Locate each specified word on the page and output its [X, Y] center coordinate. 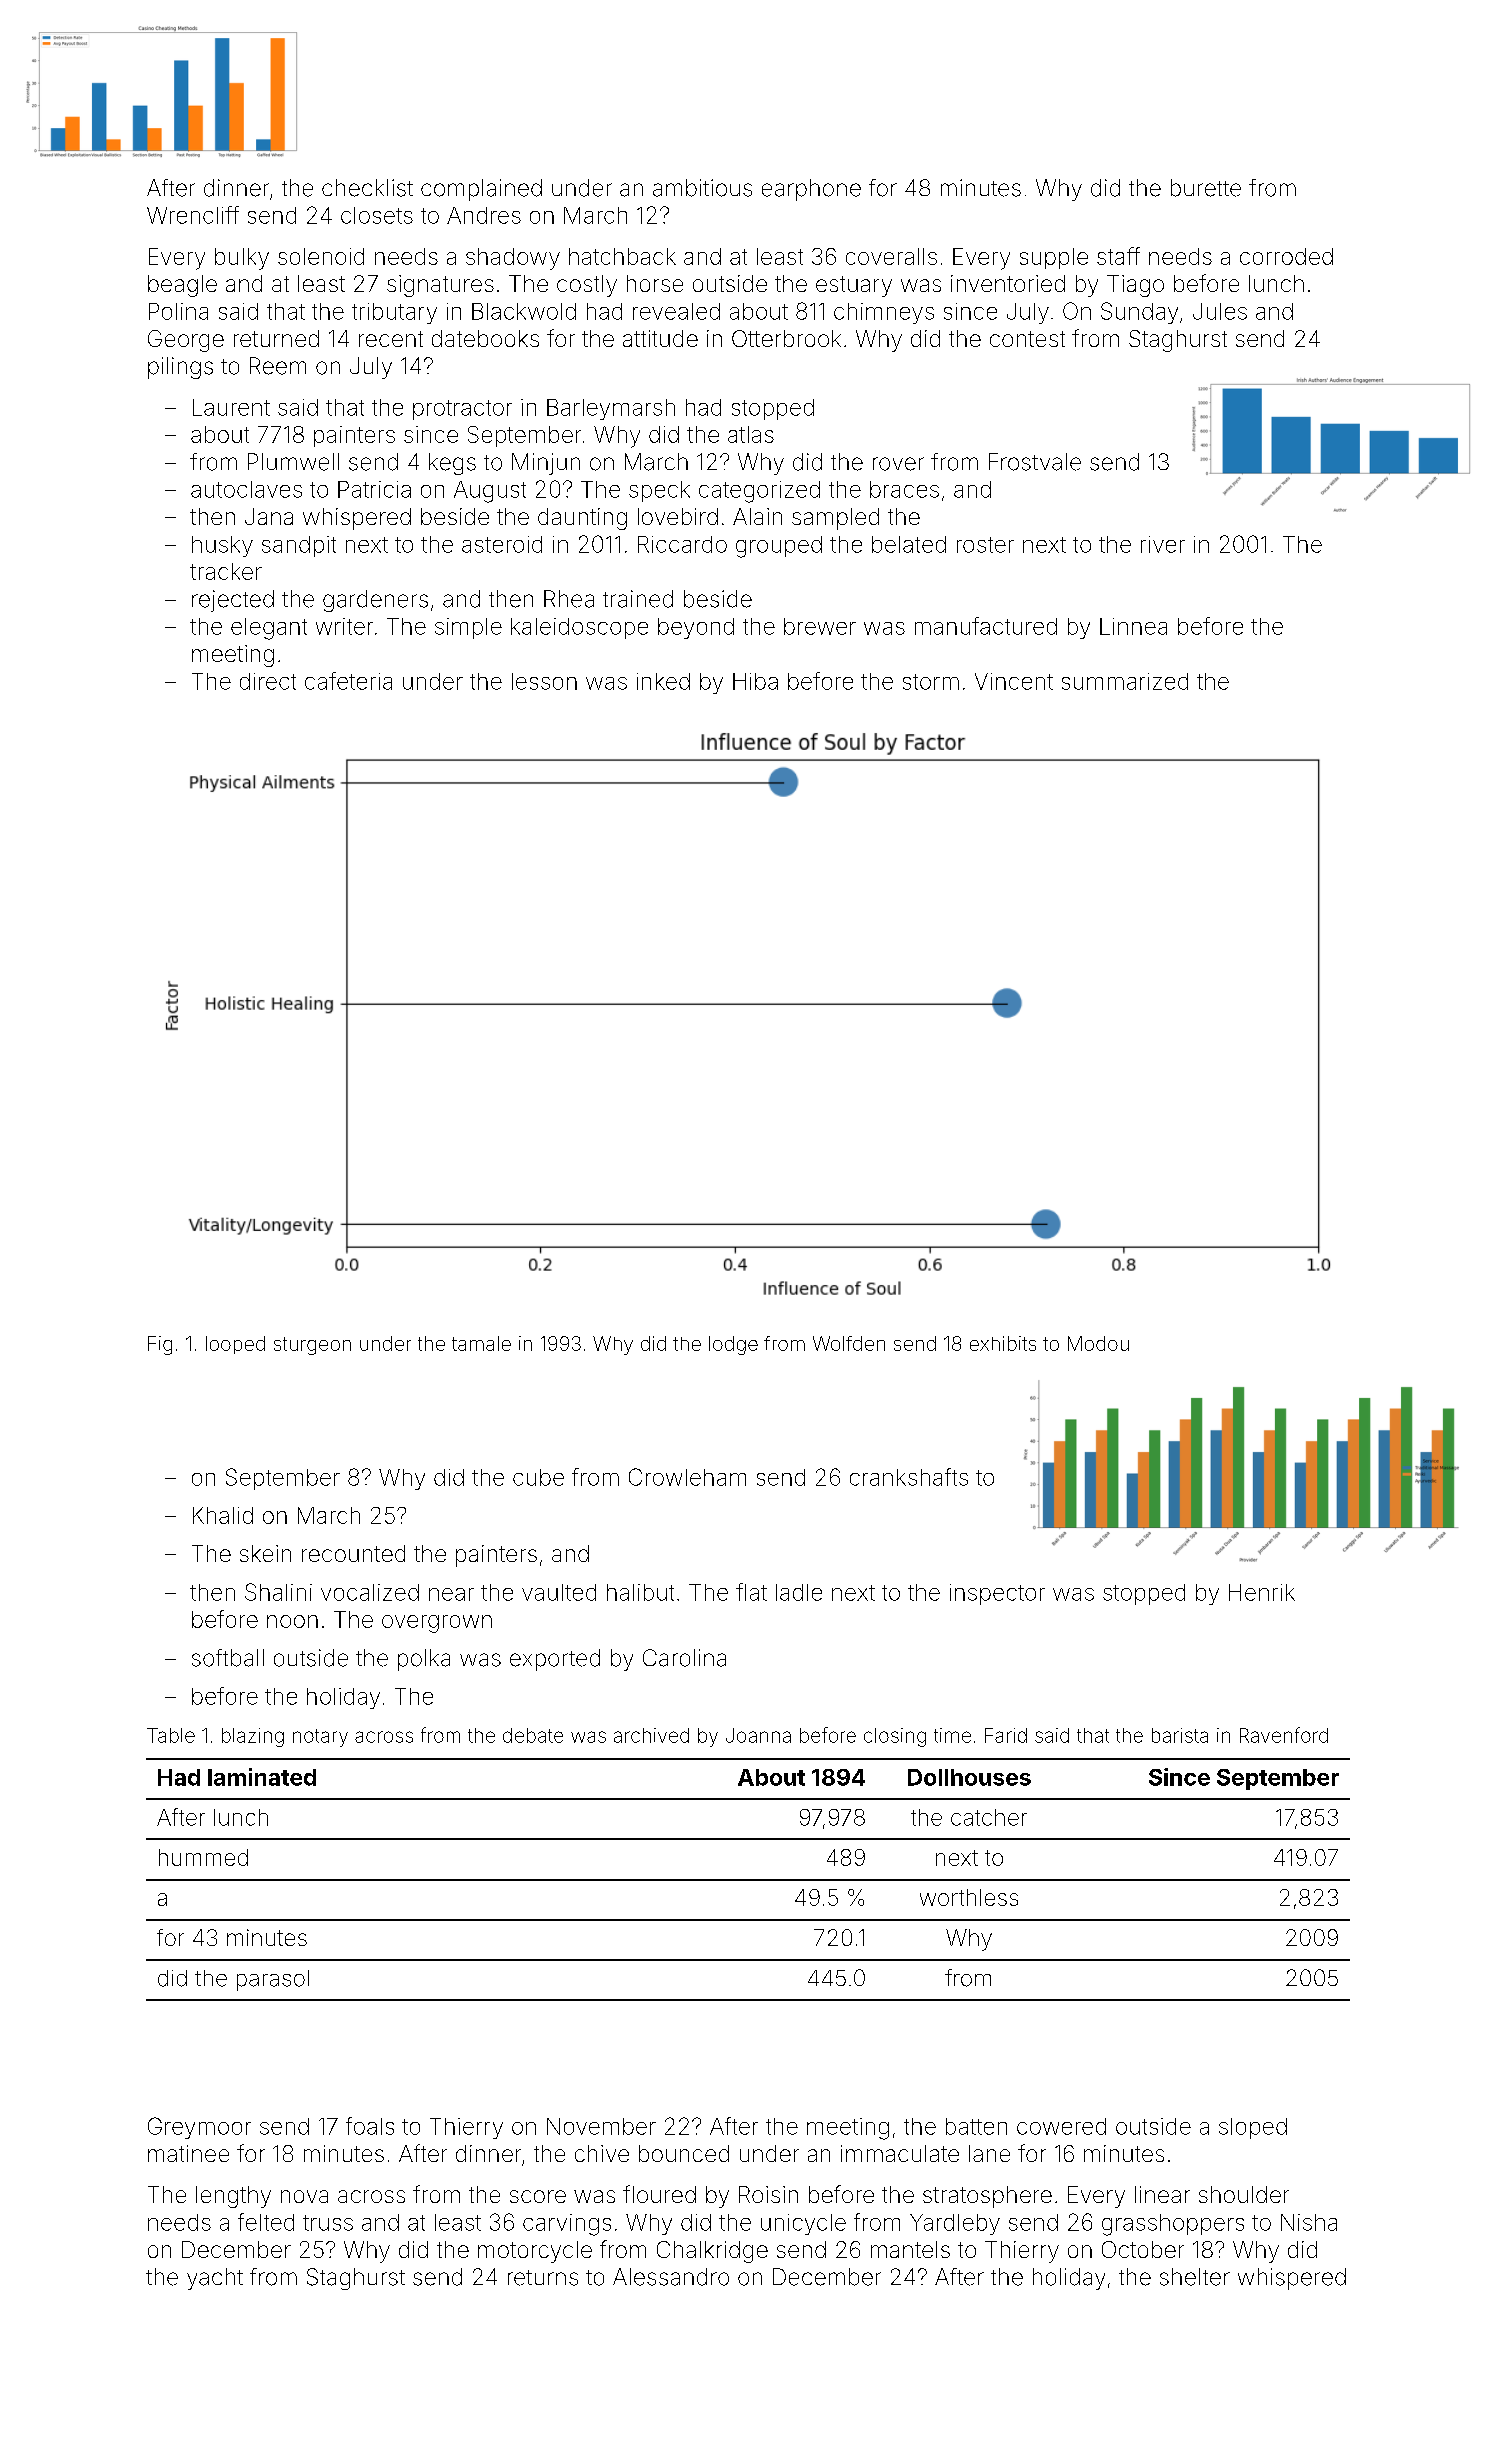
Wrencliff [193, 215]
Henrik [1262, 1592]
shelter [1195, 2277]
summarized [1125, 681]
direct [268, 681]
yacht [215, 2279]
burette [1206, 188]
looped [235, 1345]
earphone [811, 190]
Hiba [755, 681]
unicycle [803, 2224]
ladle [799, 1592]
